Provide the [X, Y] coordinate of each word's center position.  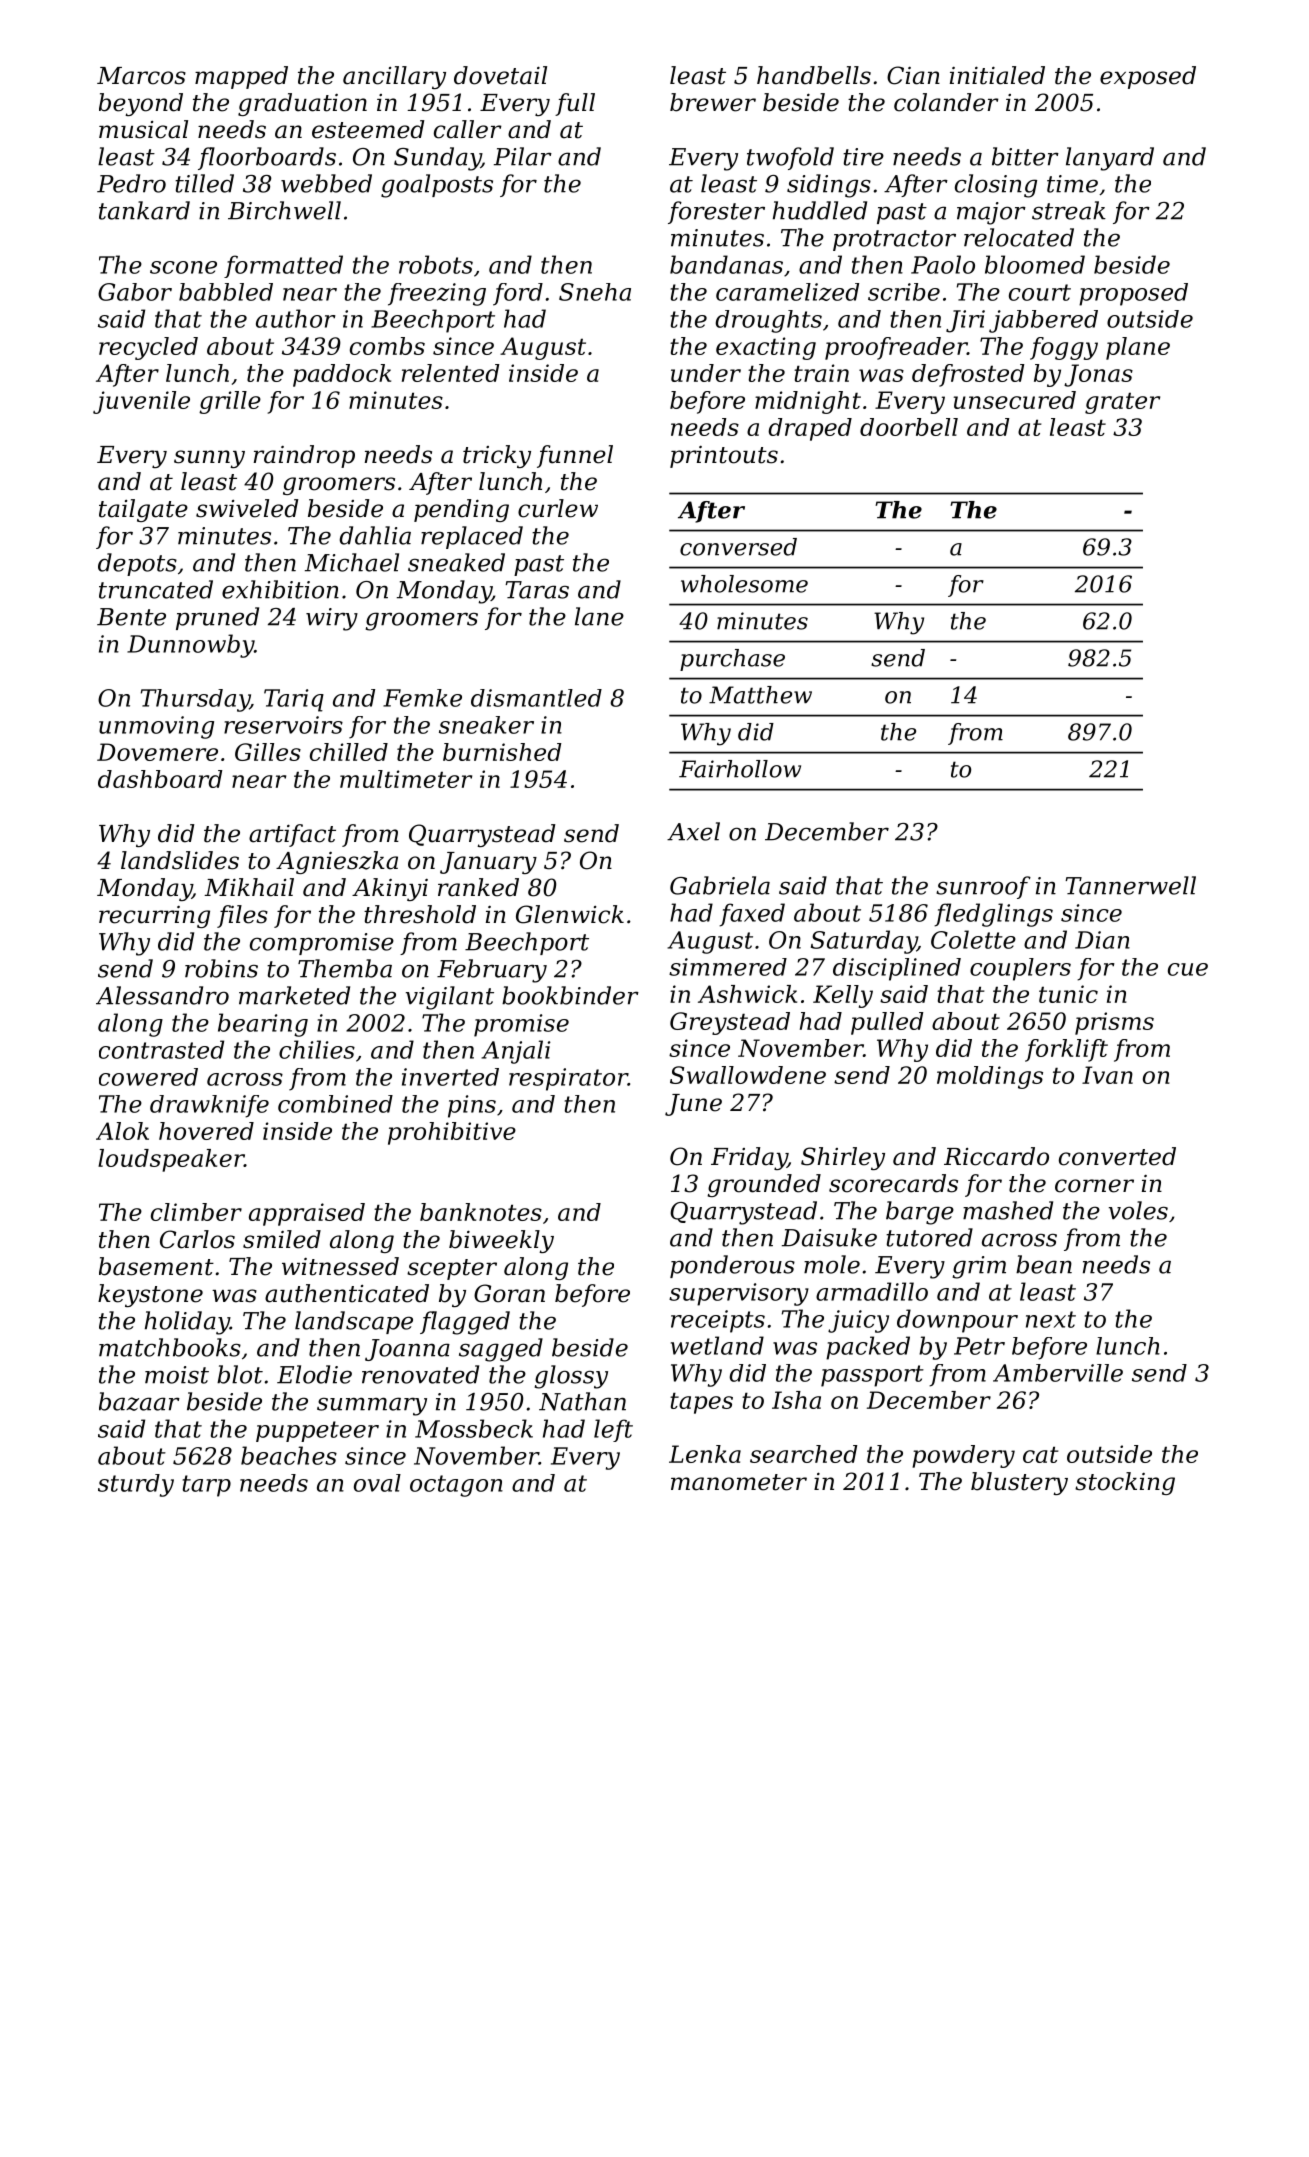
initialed [997, 75]
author [296, 318]
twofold [790, 158]
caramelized [787, 292]
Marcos [141, 76]
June [693, 1105]
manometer [739, 1482]
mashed [1008, 1210]
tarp [207, 1486]
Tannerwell [1130, 885]
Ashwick [747, 994]
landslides [180, 860]
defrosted [968, 375]
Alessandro [162, 995]
